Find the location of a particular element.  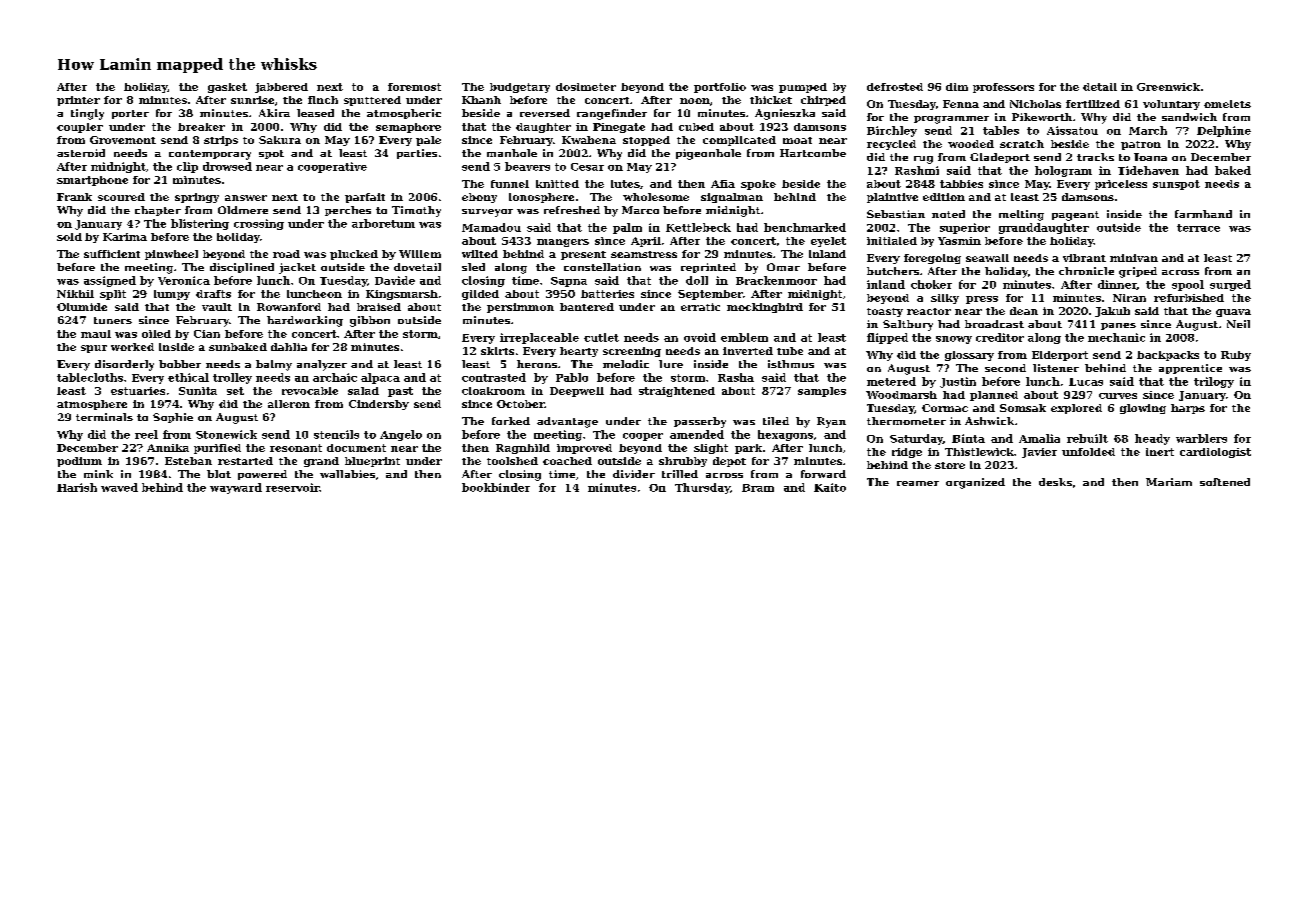

Thursday is located at coordinates (702, 488).
